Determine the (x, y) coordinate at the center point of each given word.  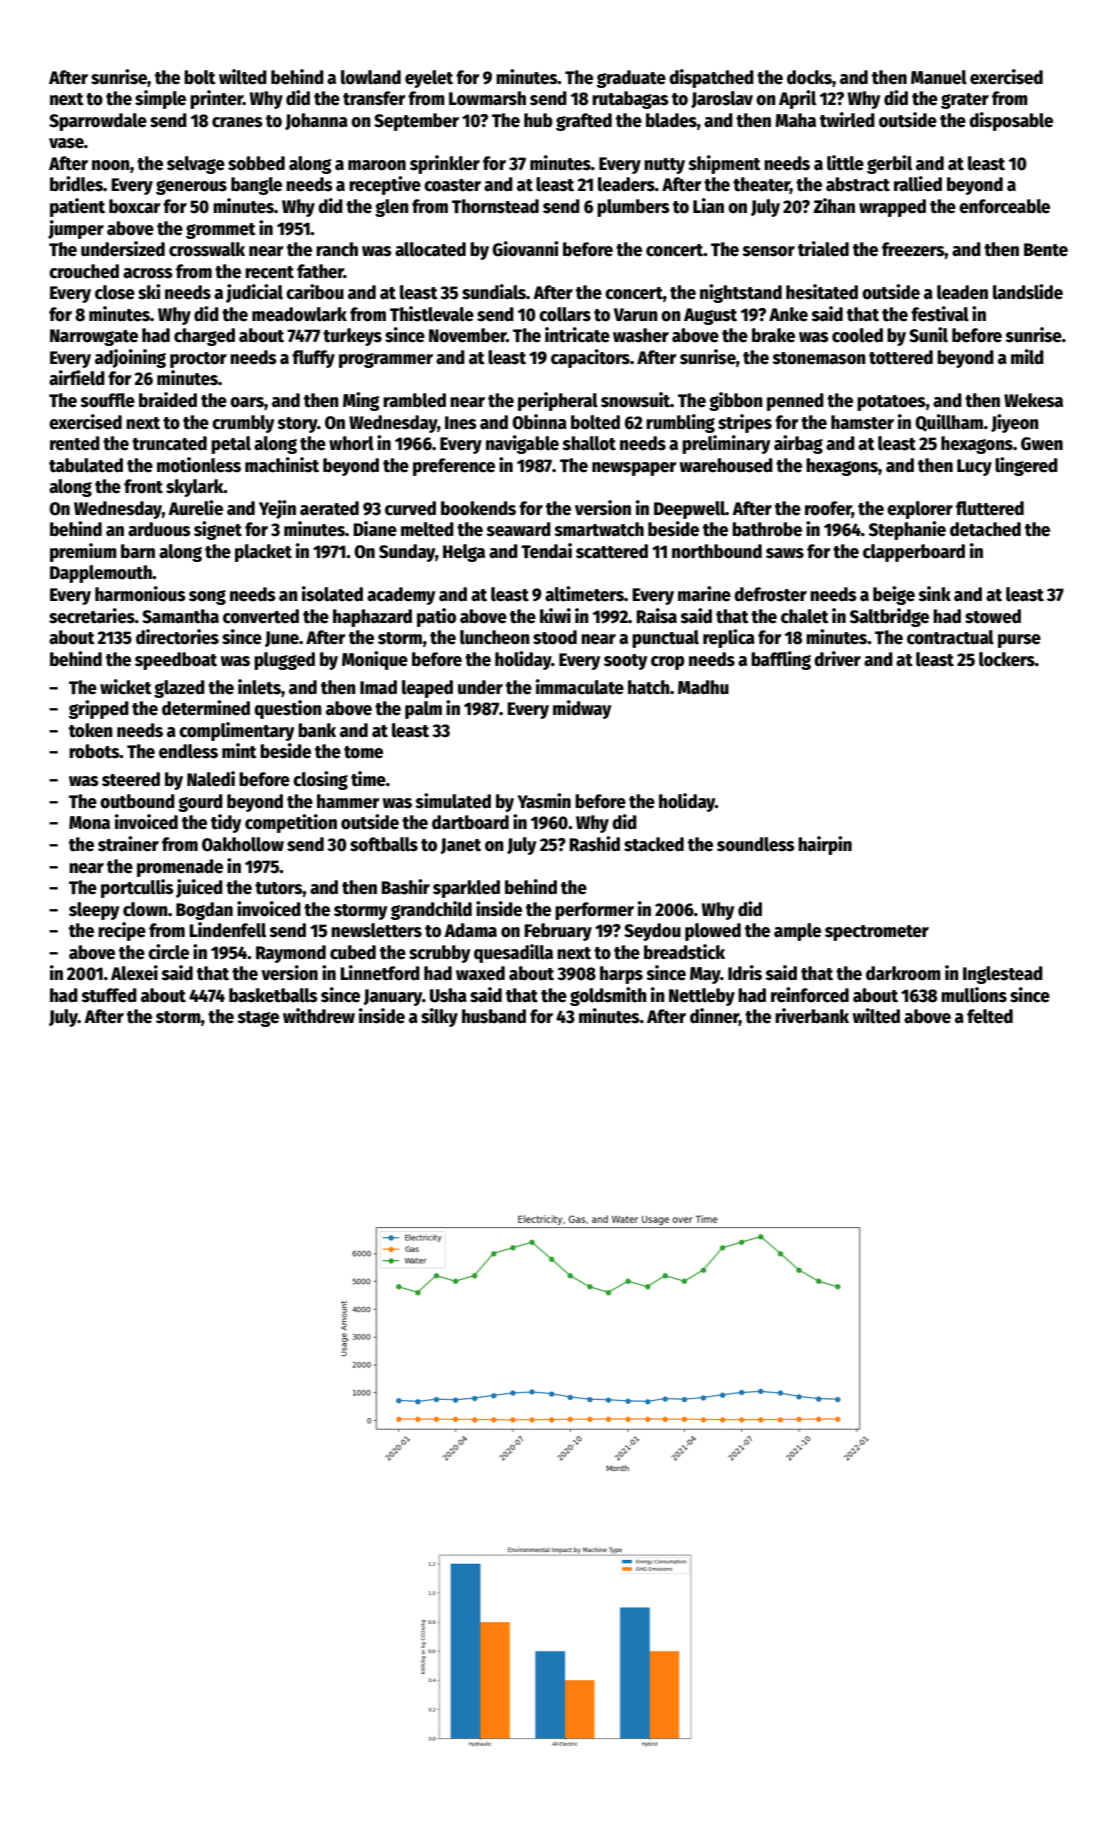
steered (131, 779)
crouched (84, 271)
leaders (626, 184)
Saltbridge (889, 617)
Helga (464, 553)
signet (218, 530)
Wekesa (1033, 400)
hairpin (825, 845)
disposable (1011, 121)
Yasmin (544, 801)
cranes (237, 122)
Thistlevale (432, 314)
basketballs (273, 995)
